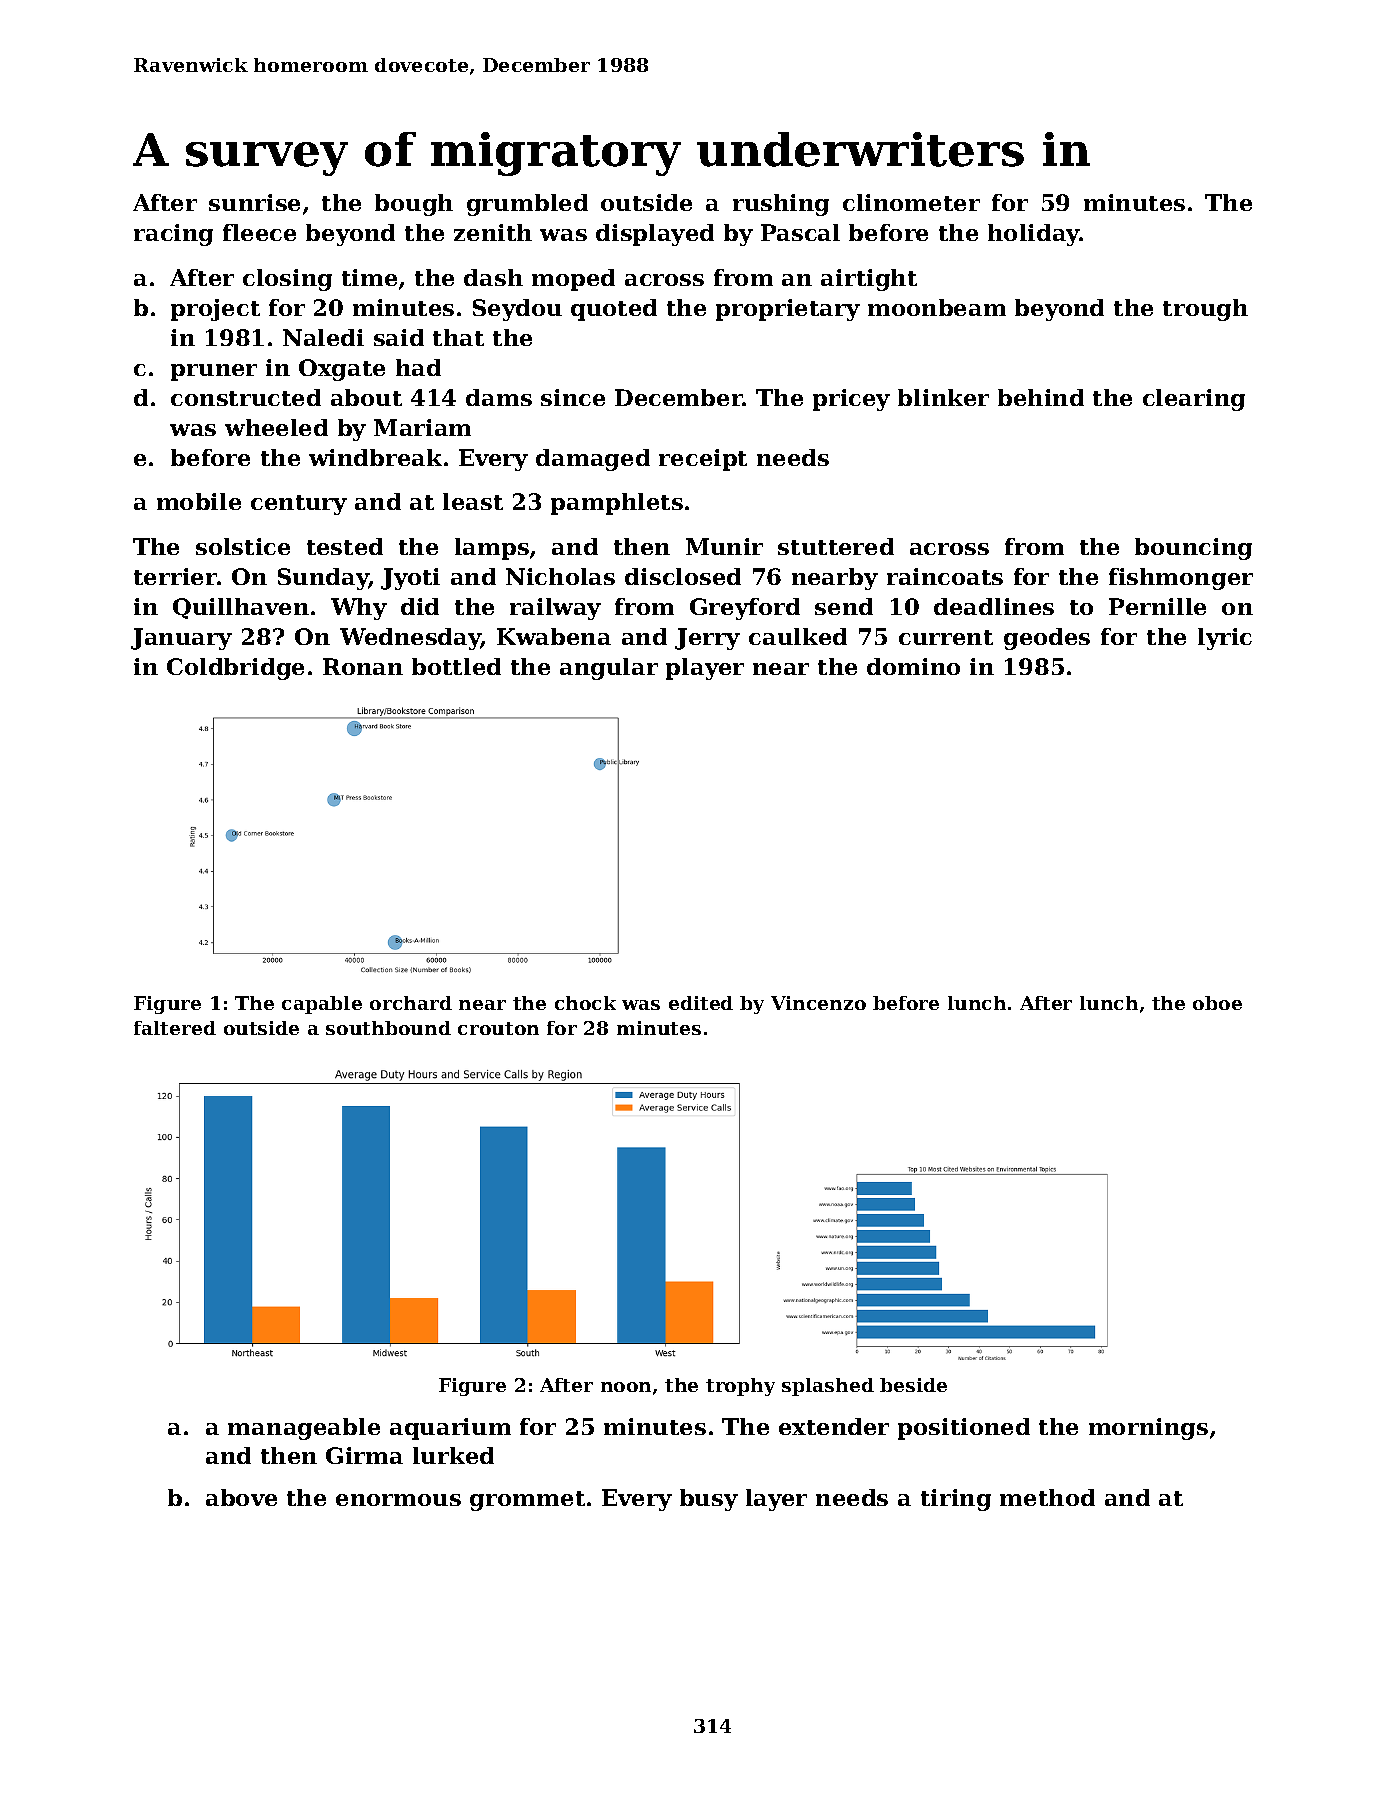  I want to click on faltered, so click(175, 1028).
